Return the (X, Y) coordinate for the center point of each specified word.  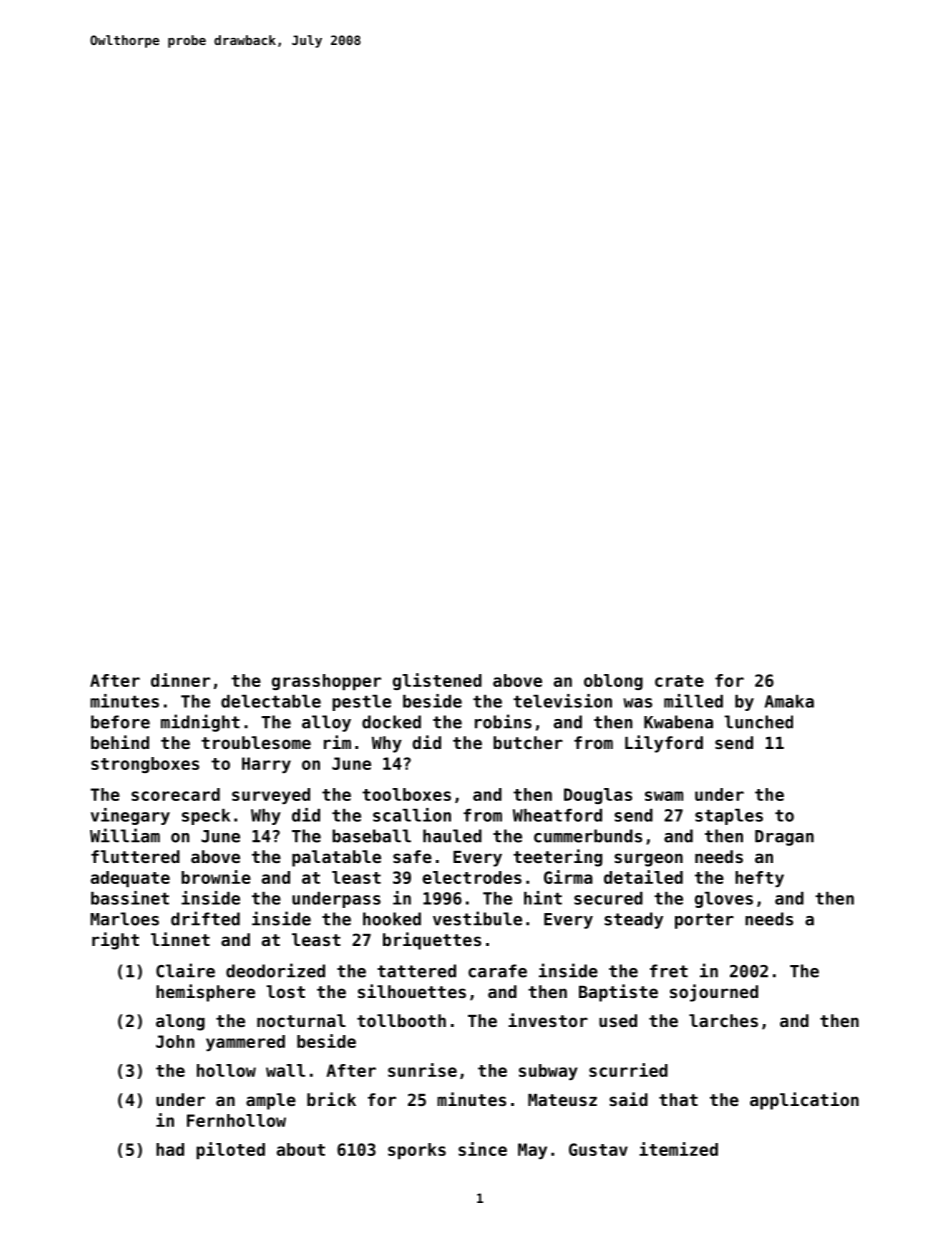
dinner (180, 680)
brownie (216, 877)
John (175, 1041)
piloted (230, 1150)
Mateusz (562, 1100)
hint (543, 898)
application (804, 1101)
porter (704, 921)
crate (679, 681)
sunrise (422, 1070)
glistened (437, 681)
